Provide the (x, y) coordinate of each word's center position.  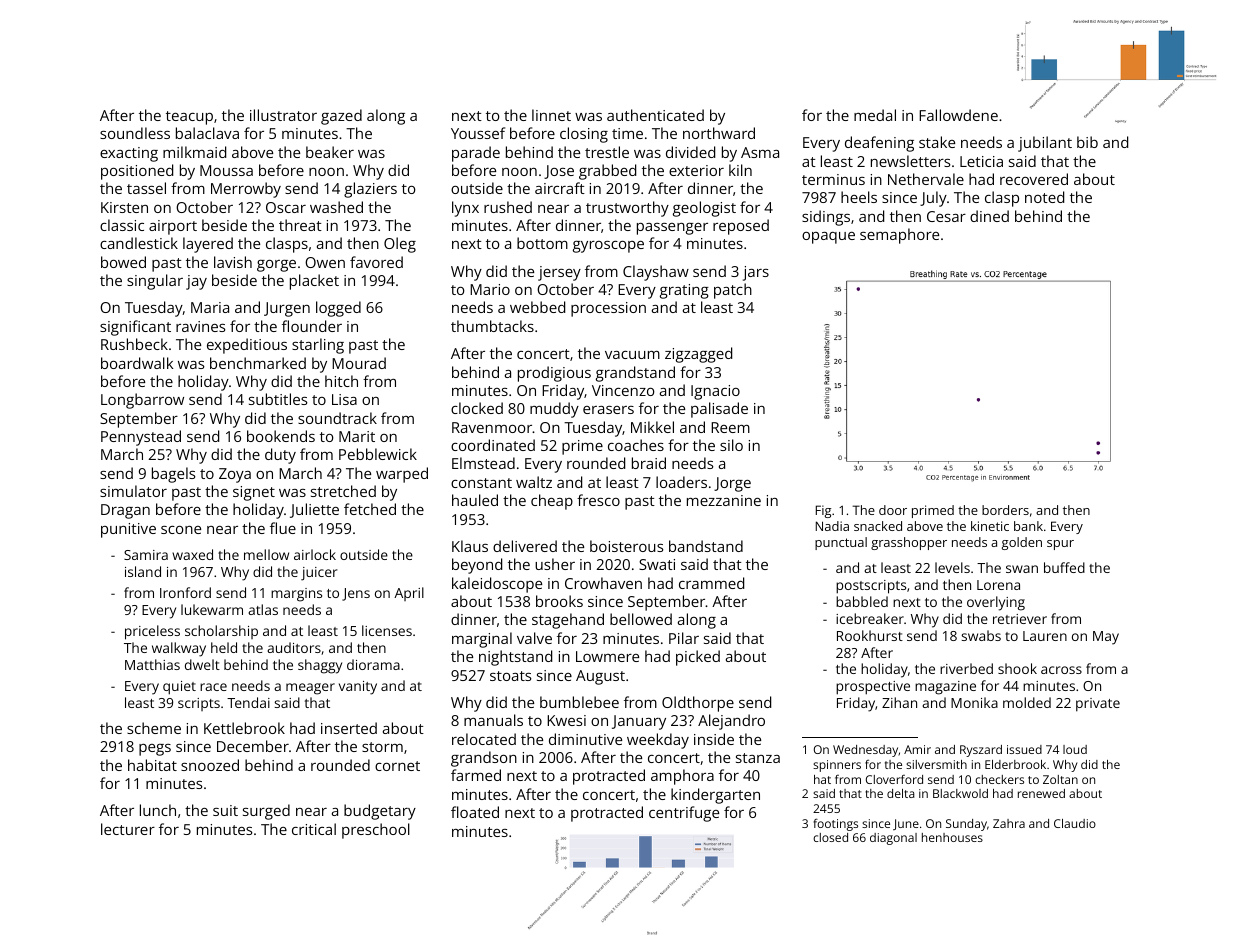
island (143, 571)
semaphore (899, 236)
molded (1027, 702)
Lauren (1045, 636)
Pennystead (141, 438)
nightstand (515, 658)
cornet (397, 766)
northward (719, 133)
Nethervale (926, 179)
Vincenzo (623, 390)
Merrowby (246, 190)
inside (714, 739)
